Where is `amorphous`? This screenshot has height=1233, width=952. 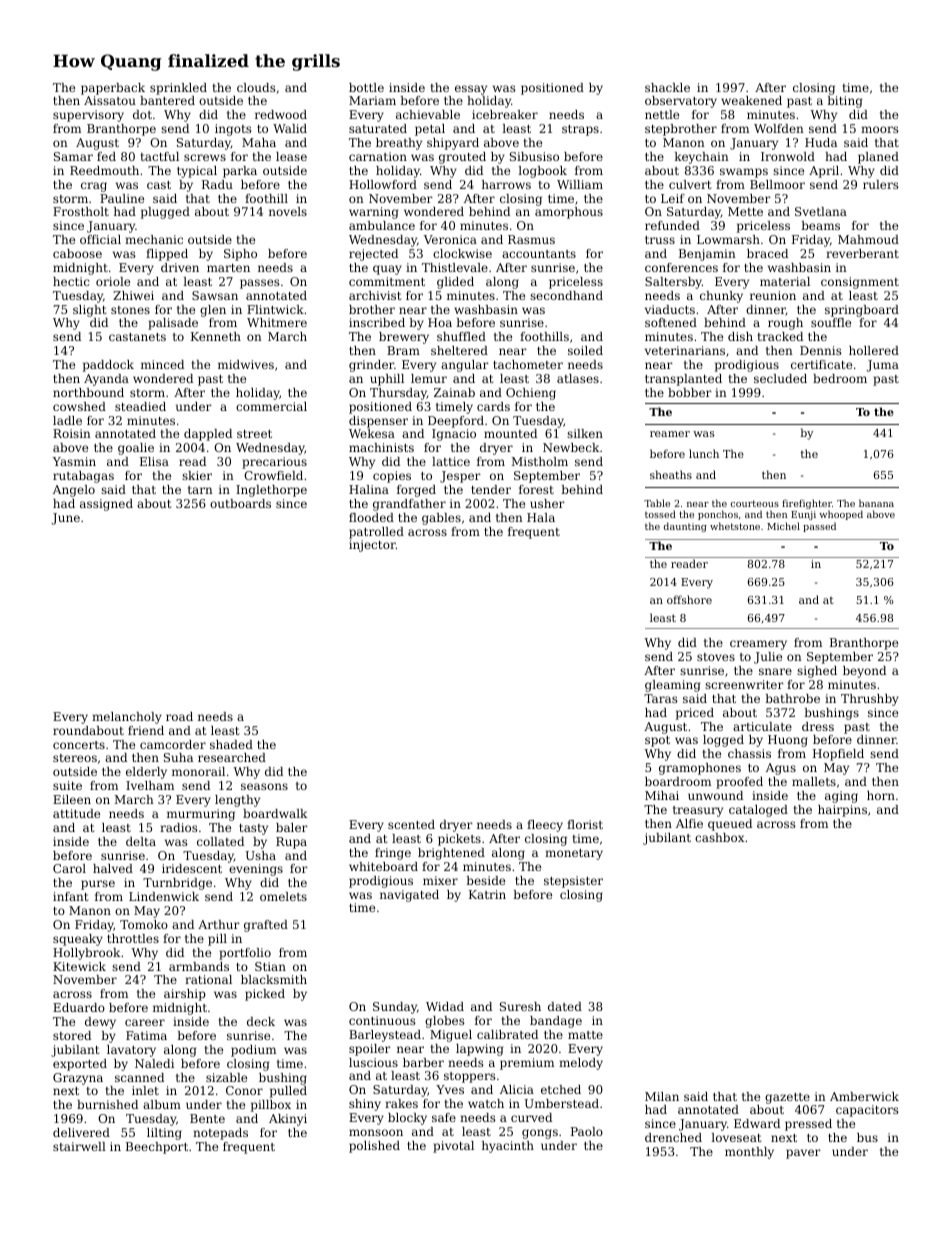 amorphous is located at coordinates (569, 213).
